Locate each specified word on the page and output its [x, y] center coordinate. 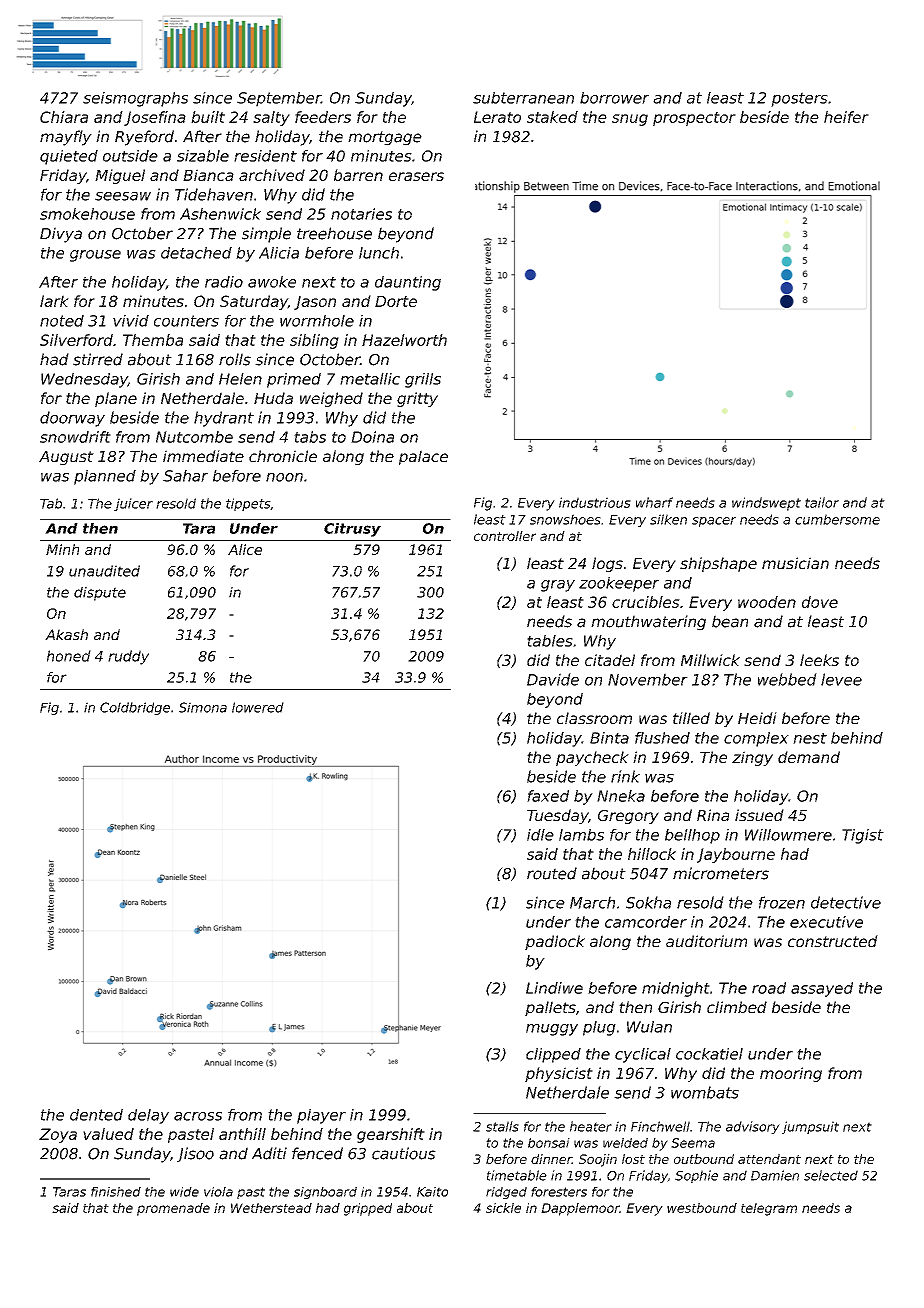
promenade [173, 1209]
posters [799, 99]
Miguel [120, 176]
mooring [791, 1074]
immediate [203, 456]
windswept [766, 504]
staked [552, 117]
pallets [550, 1008]
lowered [258, 707]
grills [423, 380]
